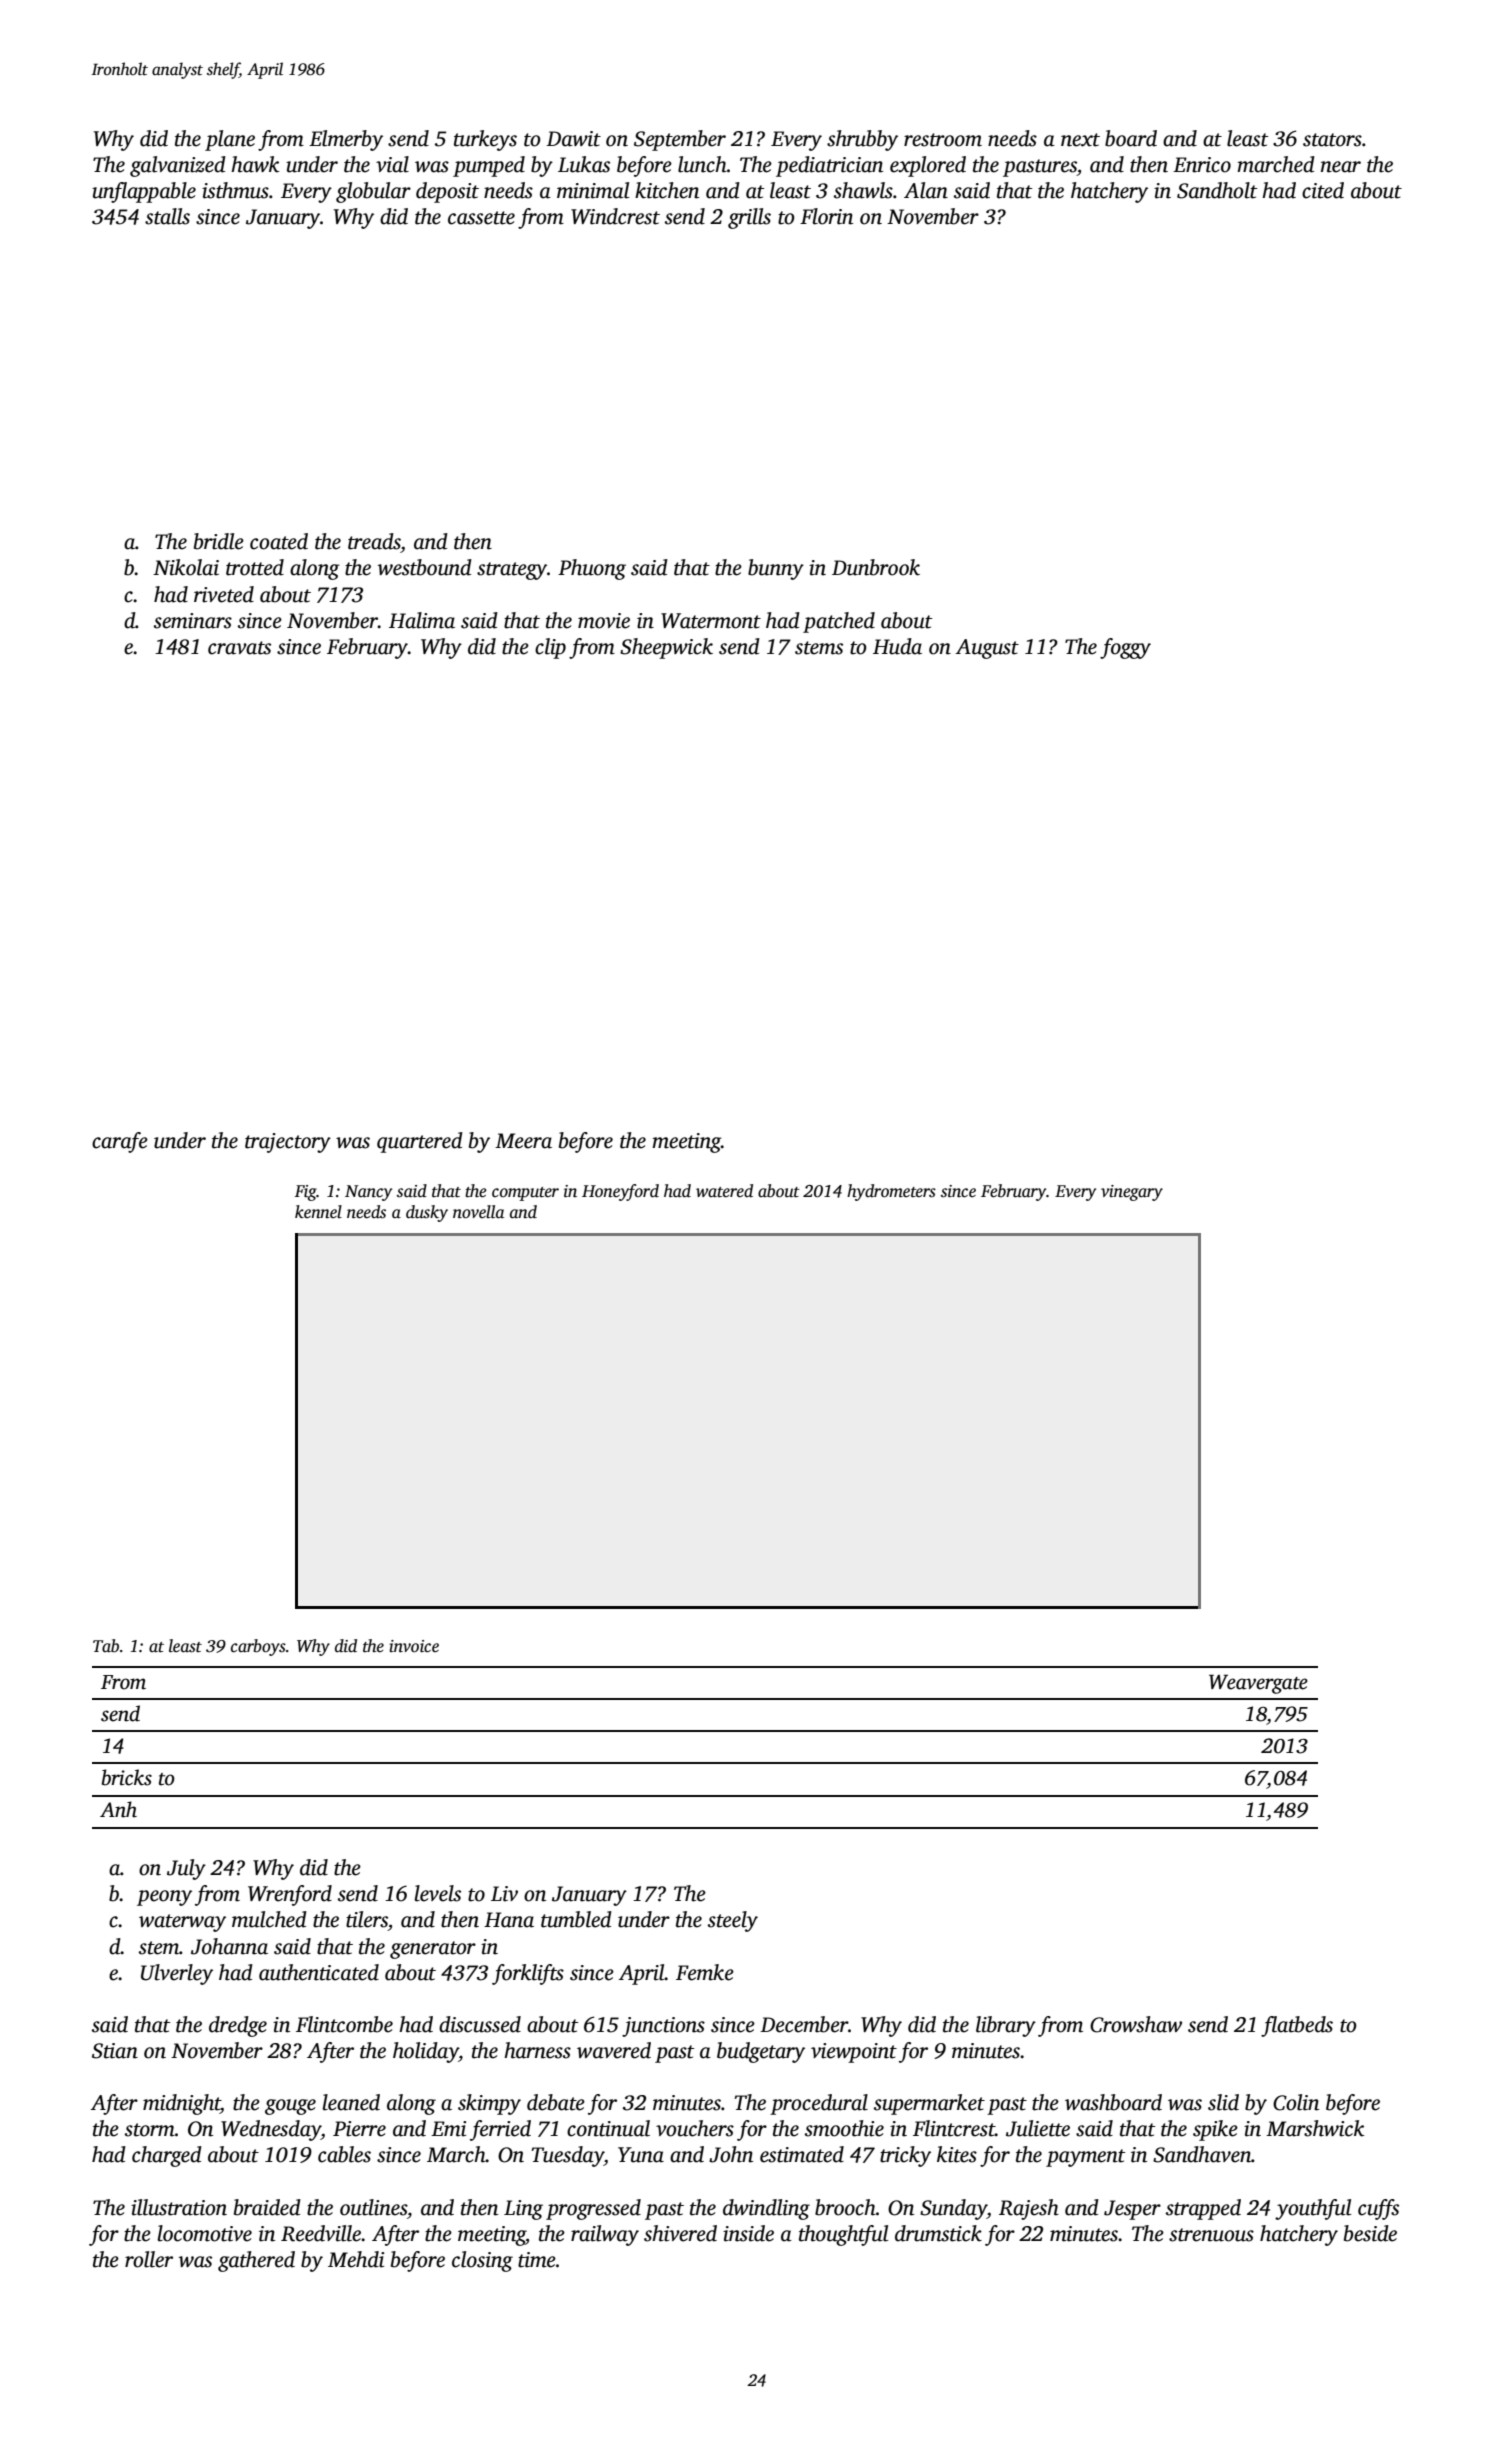 This screenshot has width=1496, height=2464. Describe the element at coordinates (897, 646) in the screenshot. I see `Huda` at that location.
